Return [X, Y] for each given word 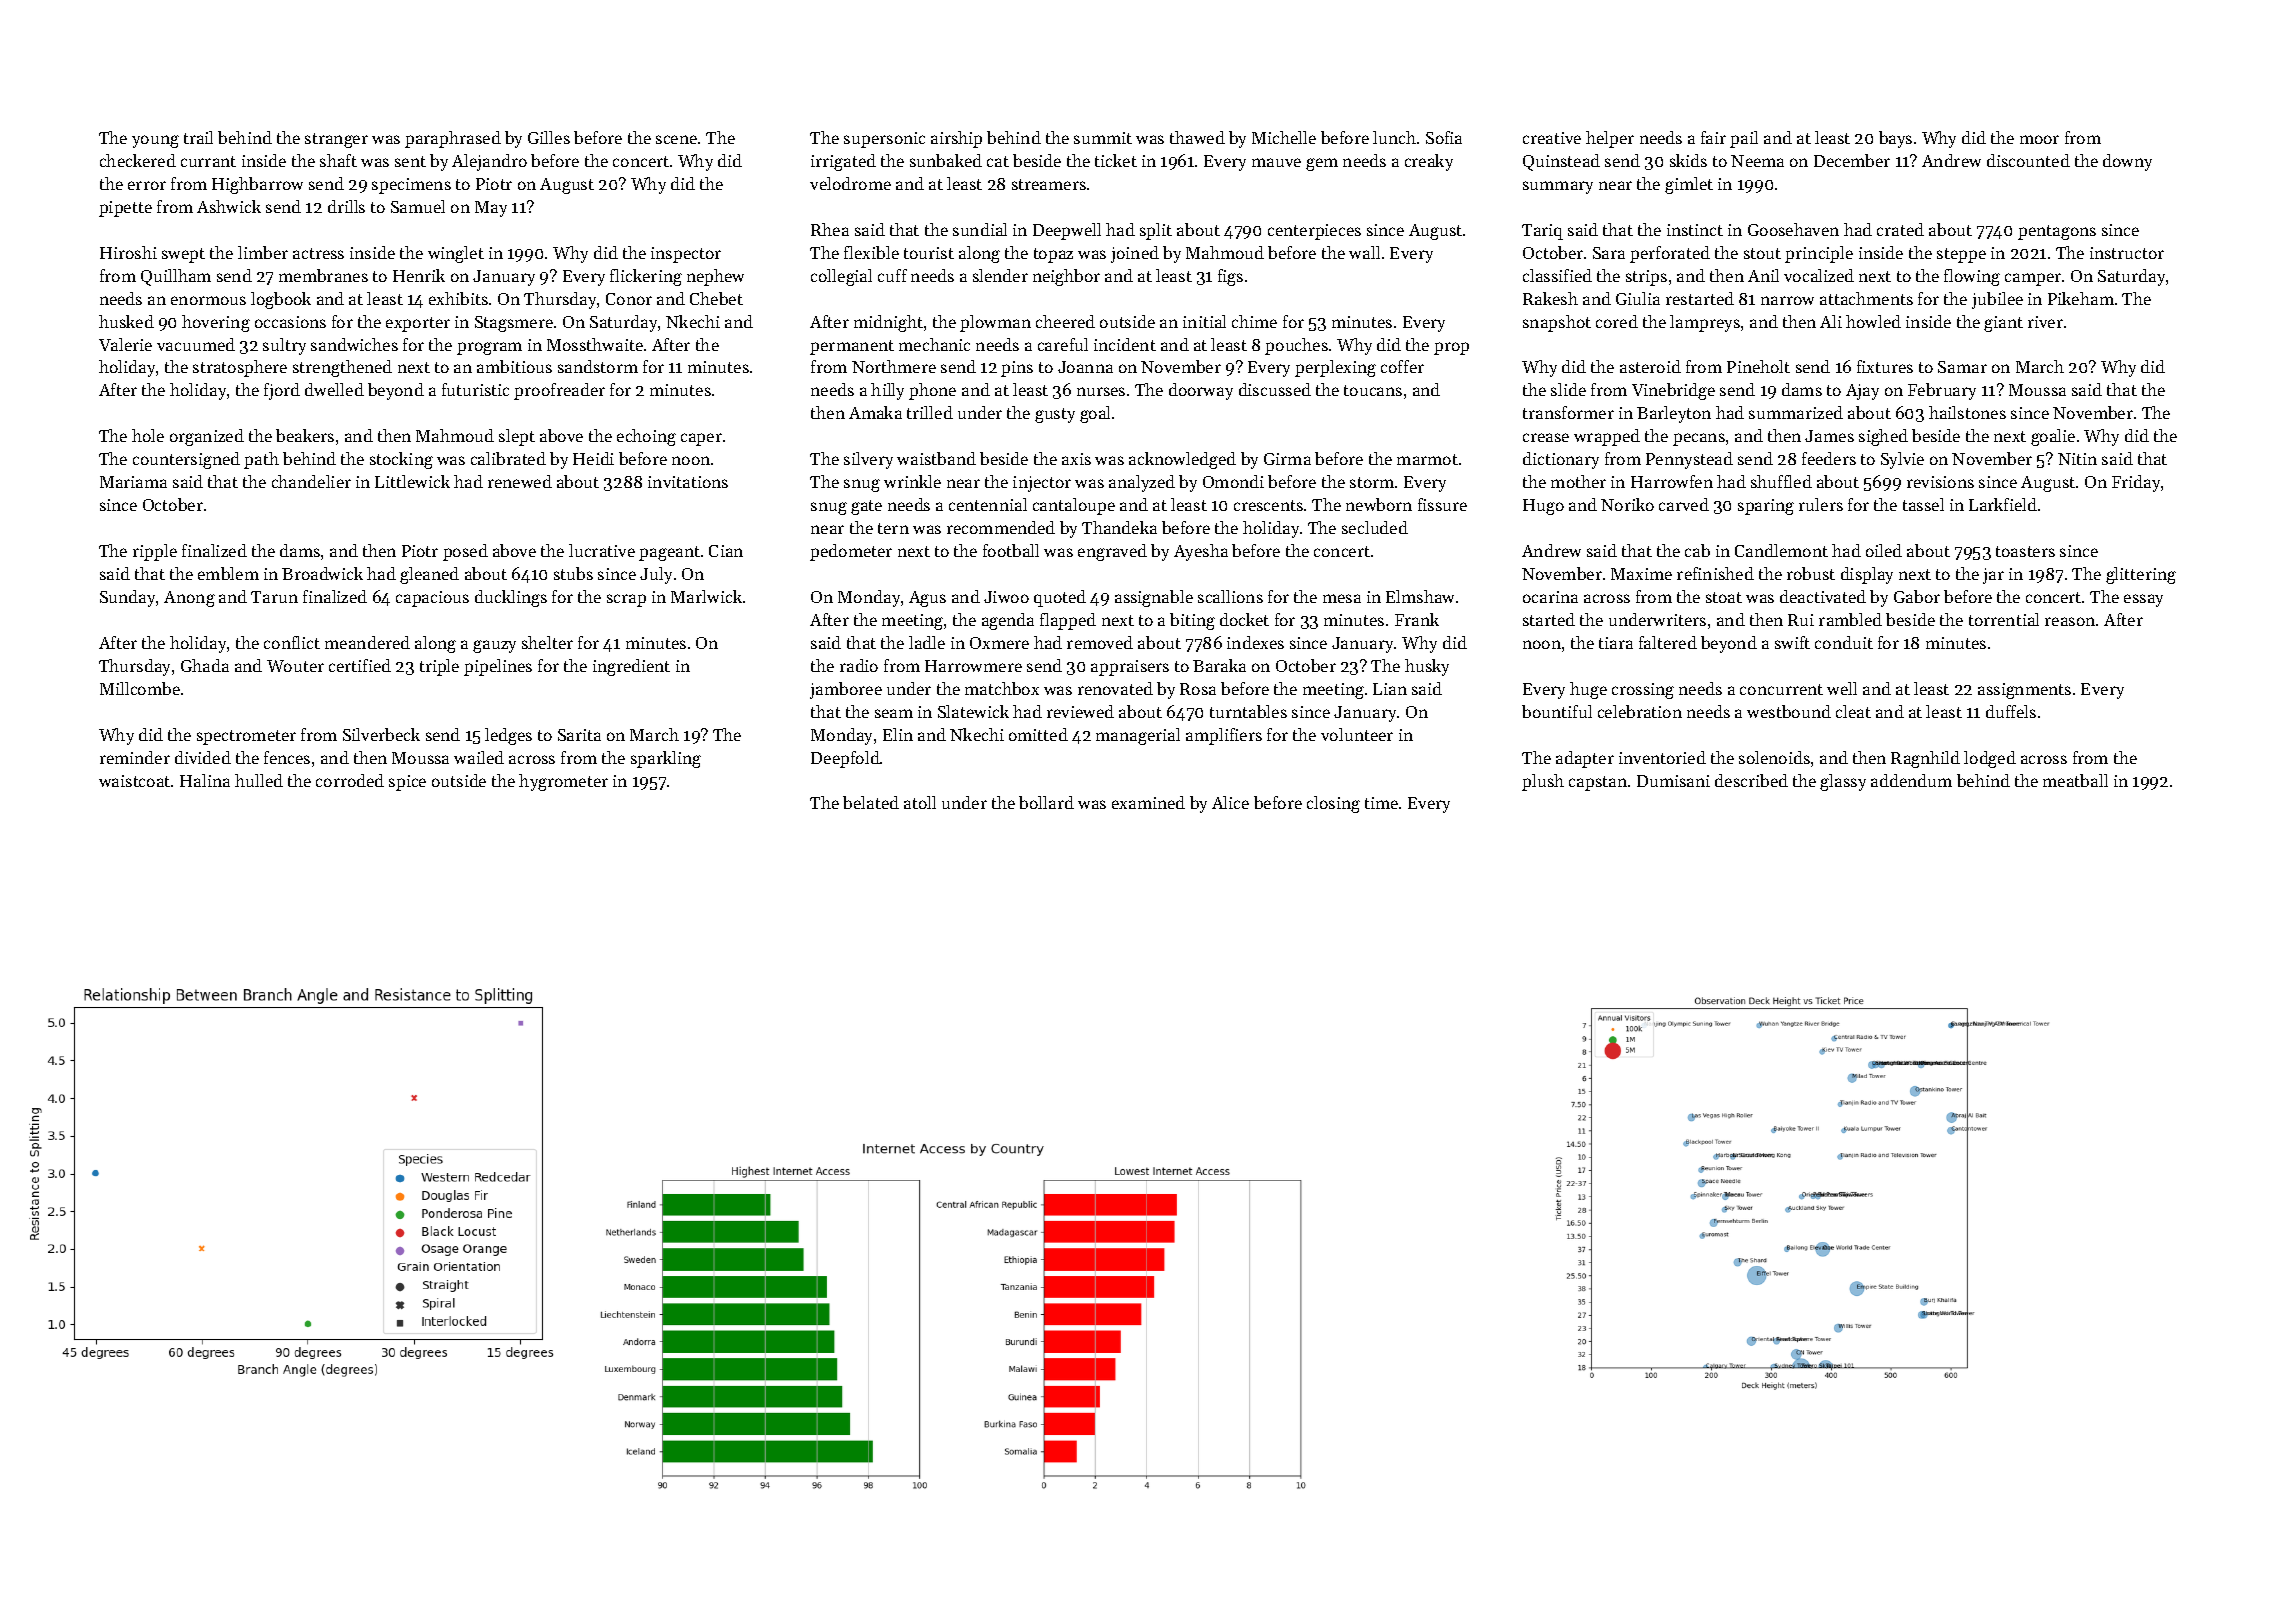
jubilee [1997, 300]
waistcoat [134, 781]
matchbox [1002, 688]
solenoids [1774, 757]
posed [465, 552]
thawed [1197, 137]
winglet [456, 254]
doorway [1201, 391]
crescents [1268, 505]
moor [2039, 139]
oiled [1884, 550]
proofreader [559, 391]
